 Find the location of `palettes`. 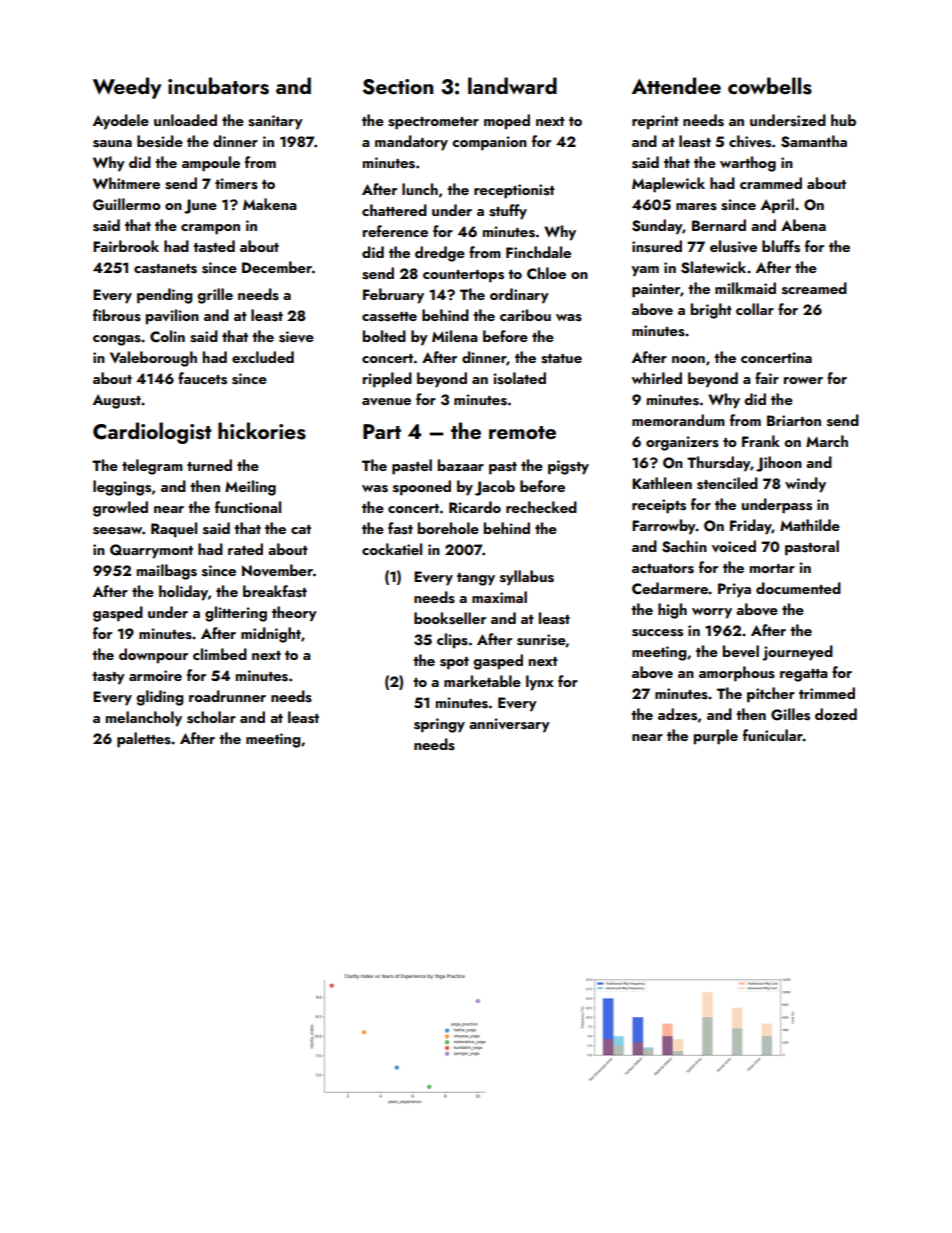

palettes is located at coordinates (144, 740).
